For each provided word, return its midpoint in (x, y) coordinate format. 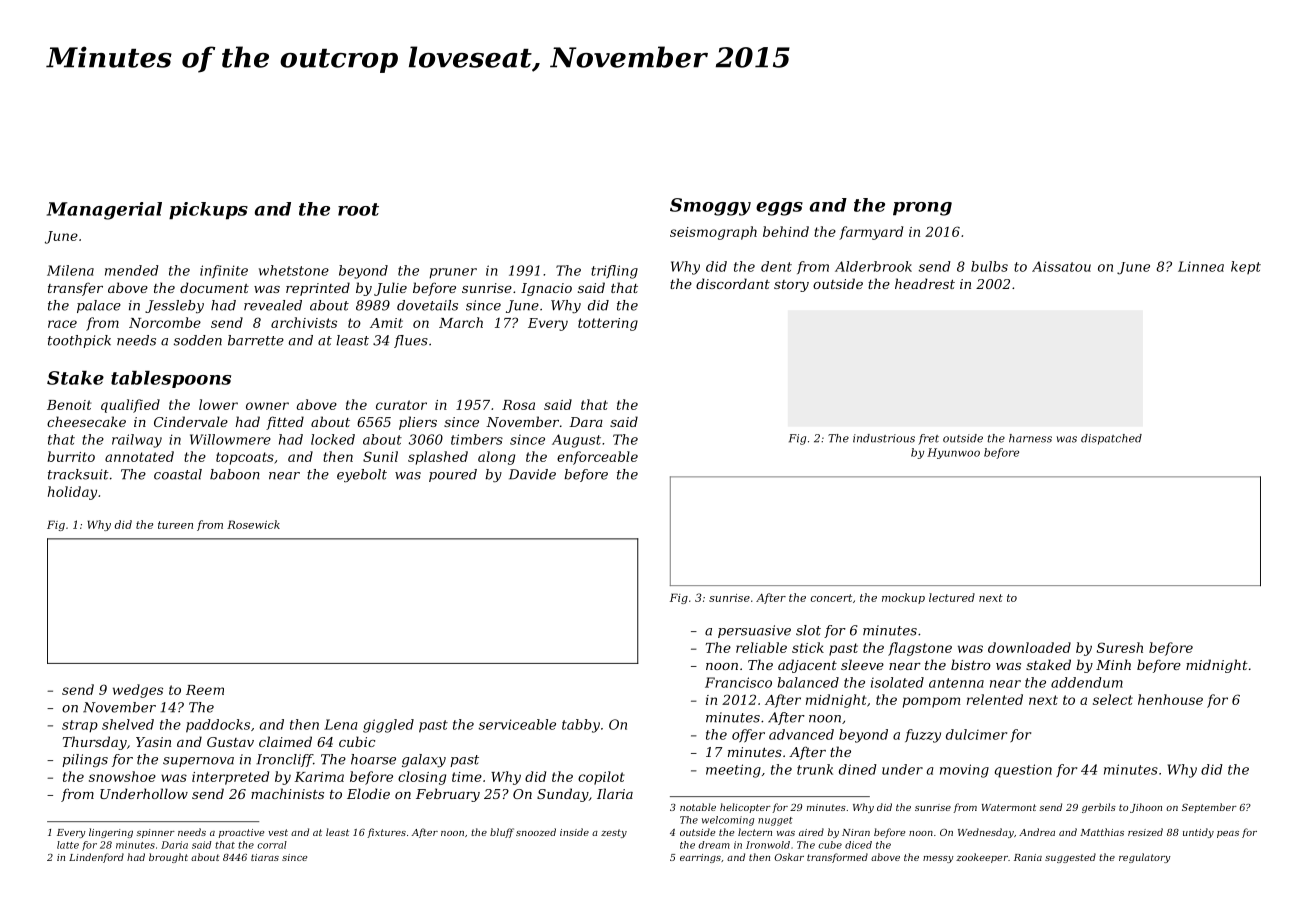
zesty (614, 833)
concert (831, 598)
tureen (175, 525)
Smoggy (710, 207)
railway (137, 441)
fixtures (386, 833)
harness (1030, 438)
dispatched (1111, 439)
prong (922, 209)
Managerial (104, 211)
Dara (586, 422)
